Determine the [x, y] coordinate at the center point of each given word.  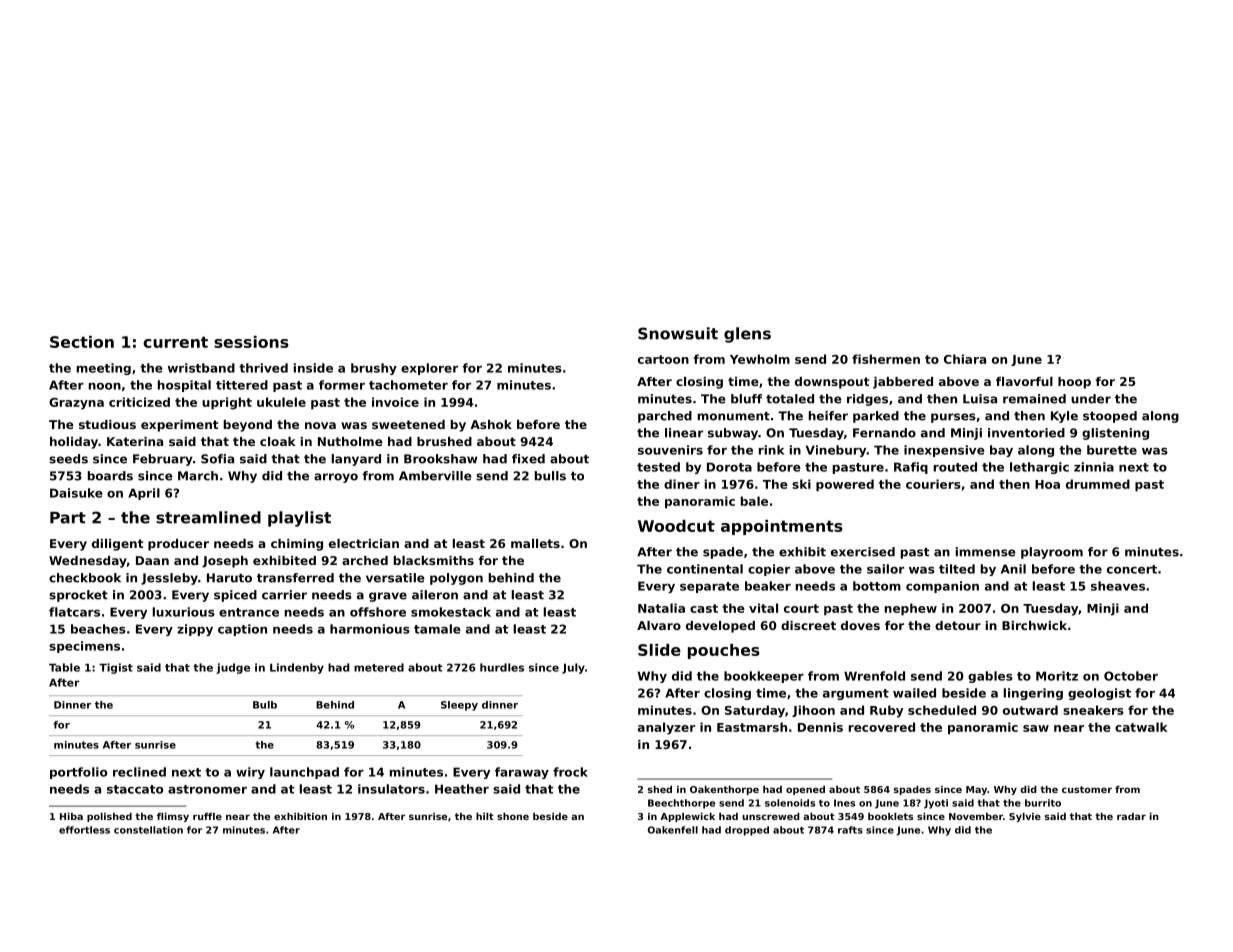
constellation [148, 830]
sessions [251, 342]
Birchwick [1034, 625]
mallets [535, 543]
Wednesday [88, 562]
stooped [1110, 417]
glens [747, 335]
